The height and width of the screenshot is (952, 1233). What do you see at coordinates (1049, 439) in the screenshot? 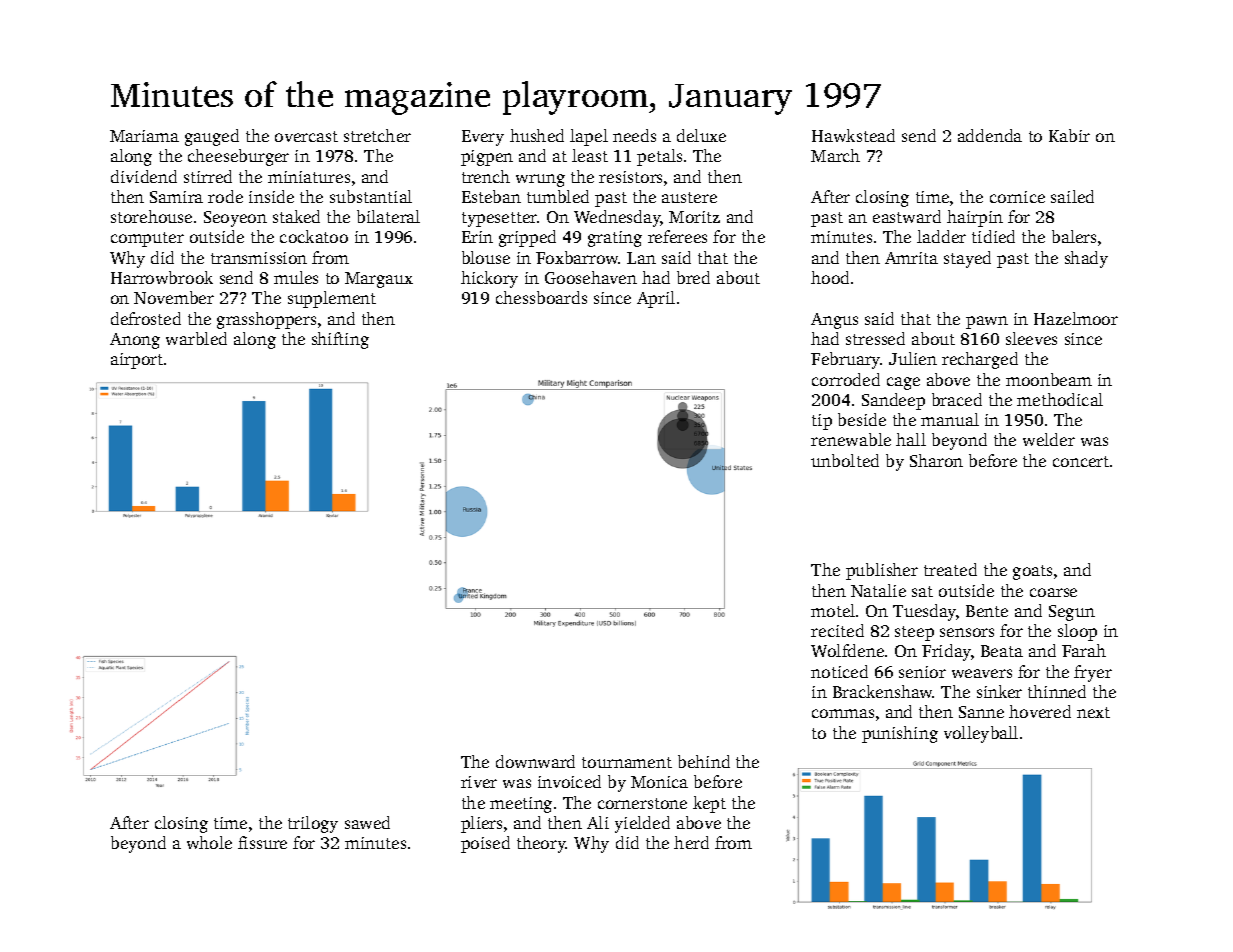
I see `welder` at bounding box center [1049, 439].
